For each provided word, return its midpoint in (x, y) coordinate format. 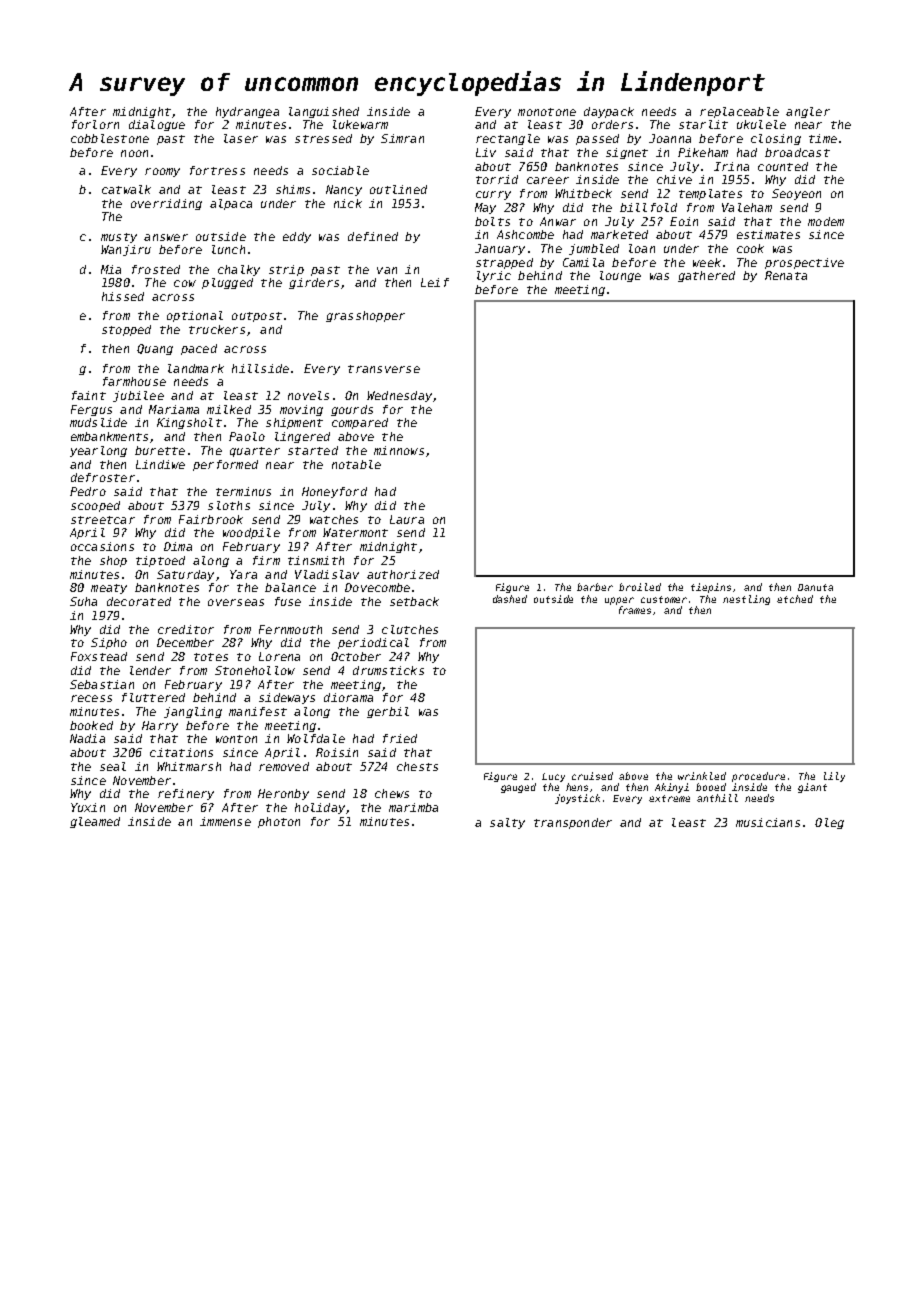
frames (635, 610)
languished (324, 112)
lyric (494, 276)
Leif (435, 282)
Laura (407, 519)
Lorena (279, 656)
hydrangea (247, 112)
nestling (746, 600)
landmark (196, 368)
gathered (706, 276)
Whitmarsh (189, 766)
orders (612, 124)
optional (195, 316)
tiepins (711, 588)
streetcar (103, 520)
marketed (619, 234)
